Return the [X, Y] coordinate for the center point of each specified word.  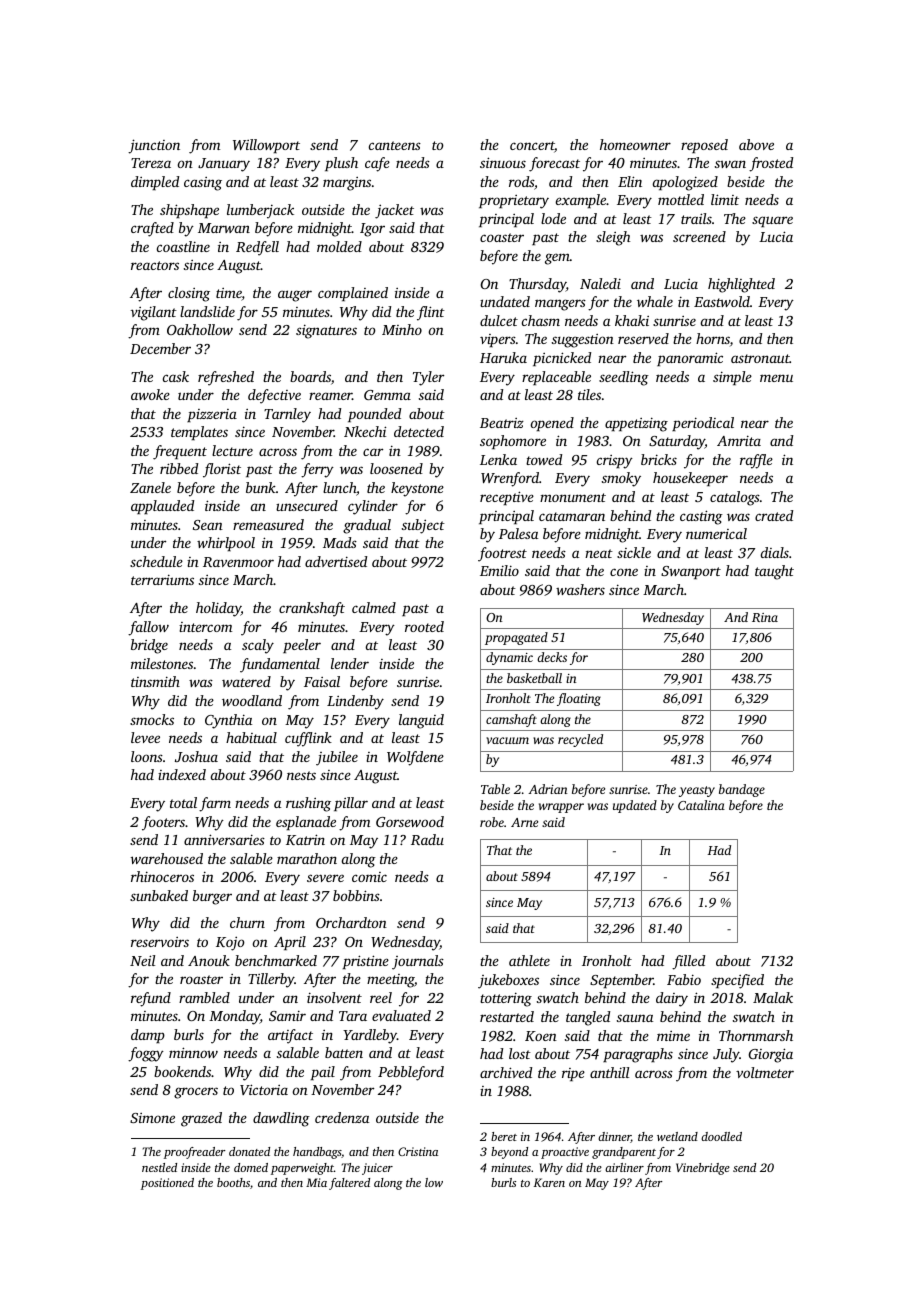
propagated [516, 638]
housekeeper [690, 479]
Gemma [387, 395]
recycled [580, 740]
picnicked [562, 359]
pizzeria [212, 415]
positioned [167, 1184]
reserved [643, 338]
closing [189, 294]
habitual [251, 737]
